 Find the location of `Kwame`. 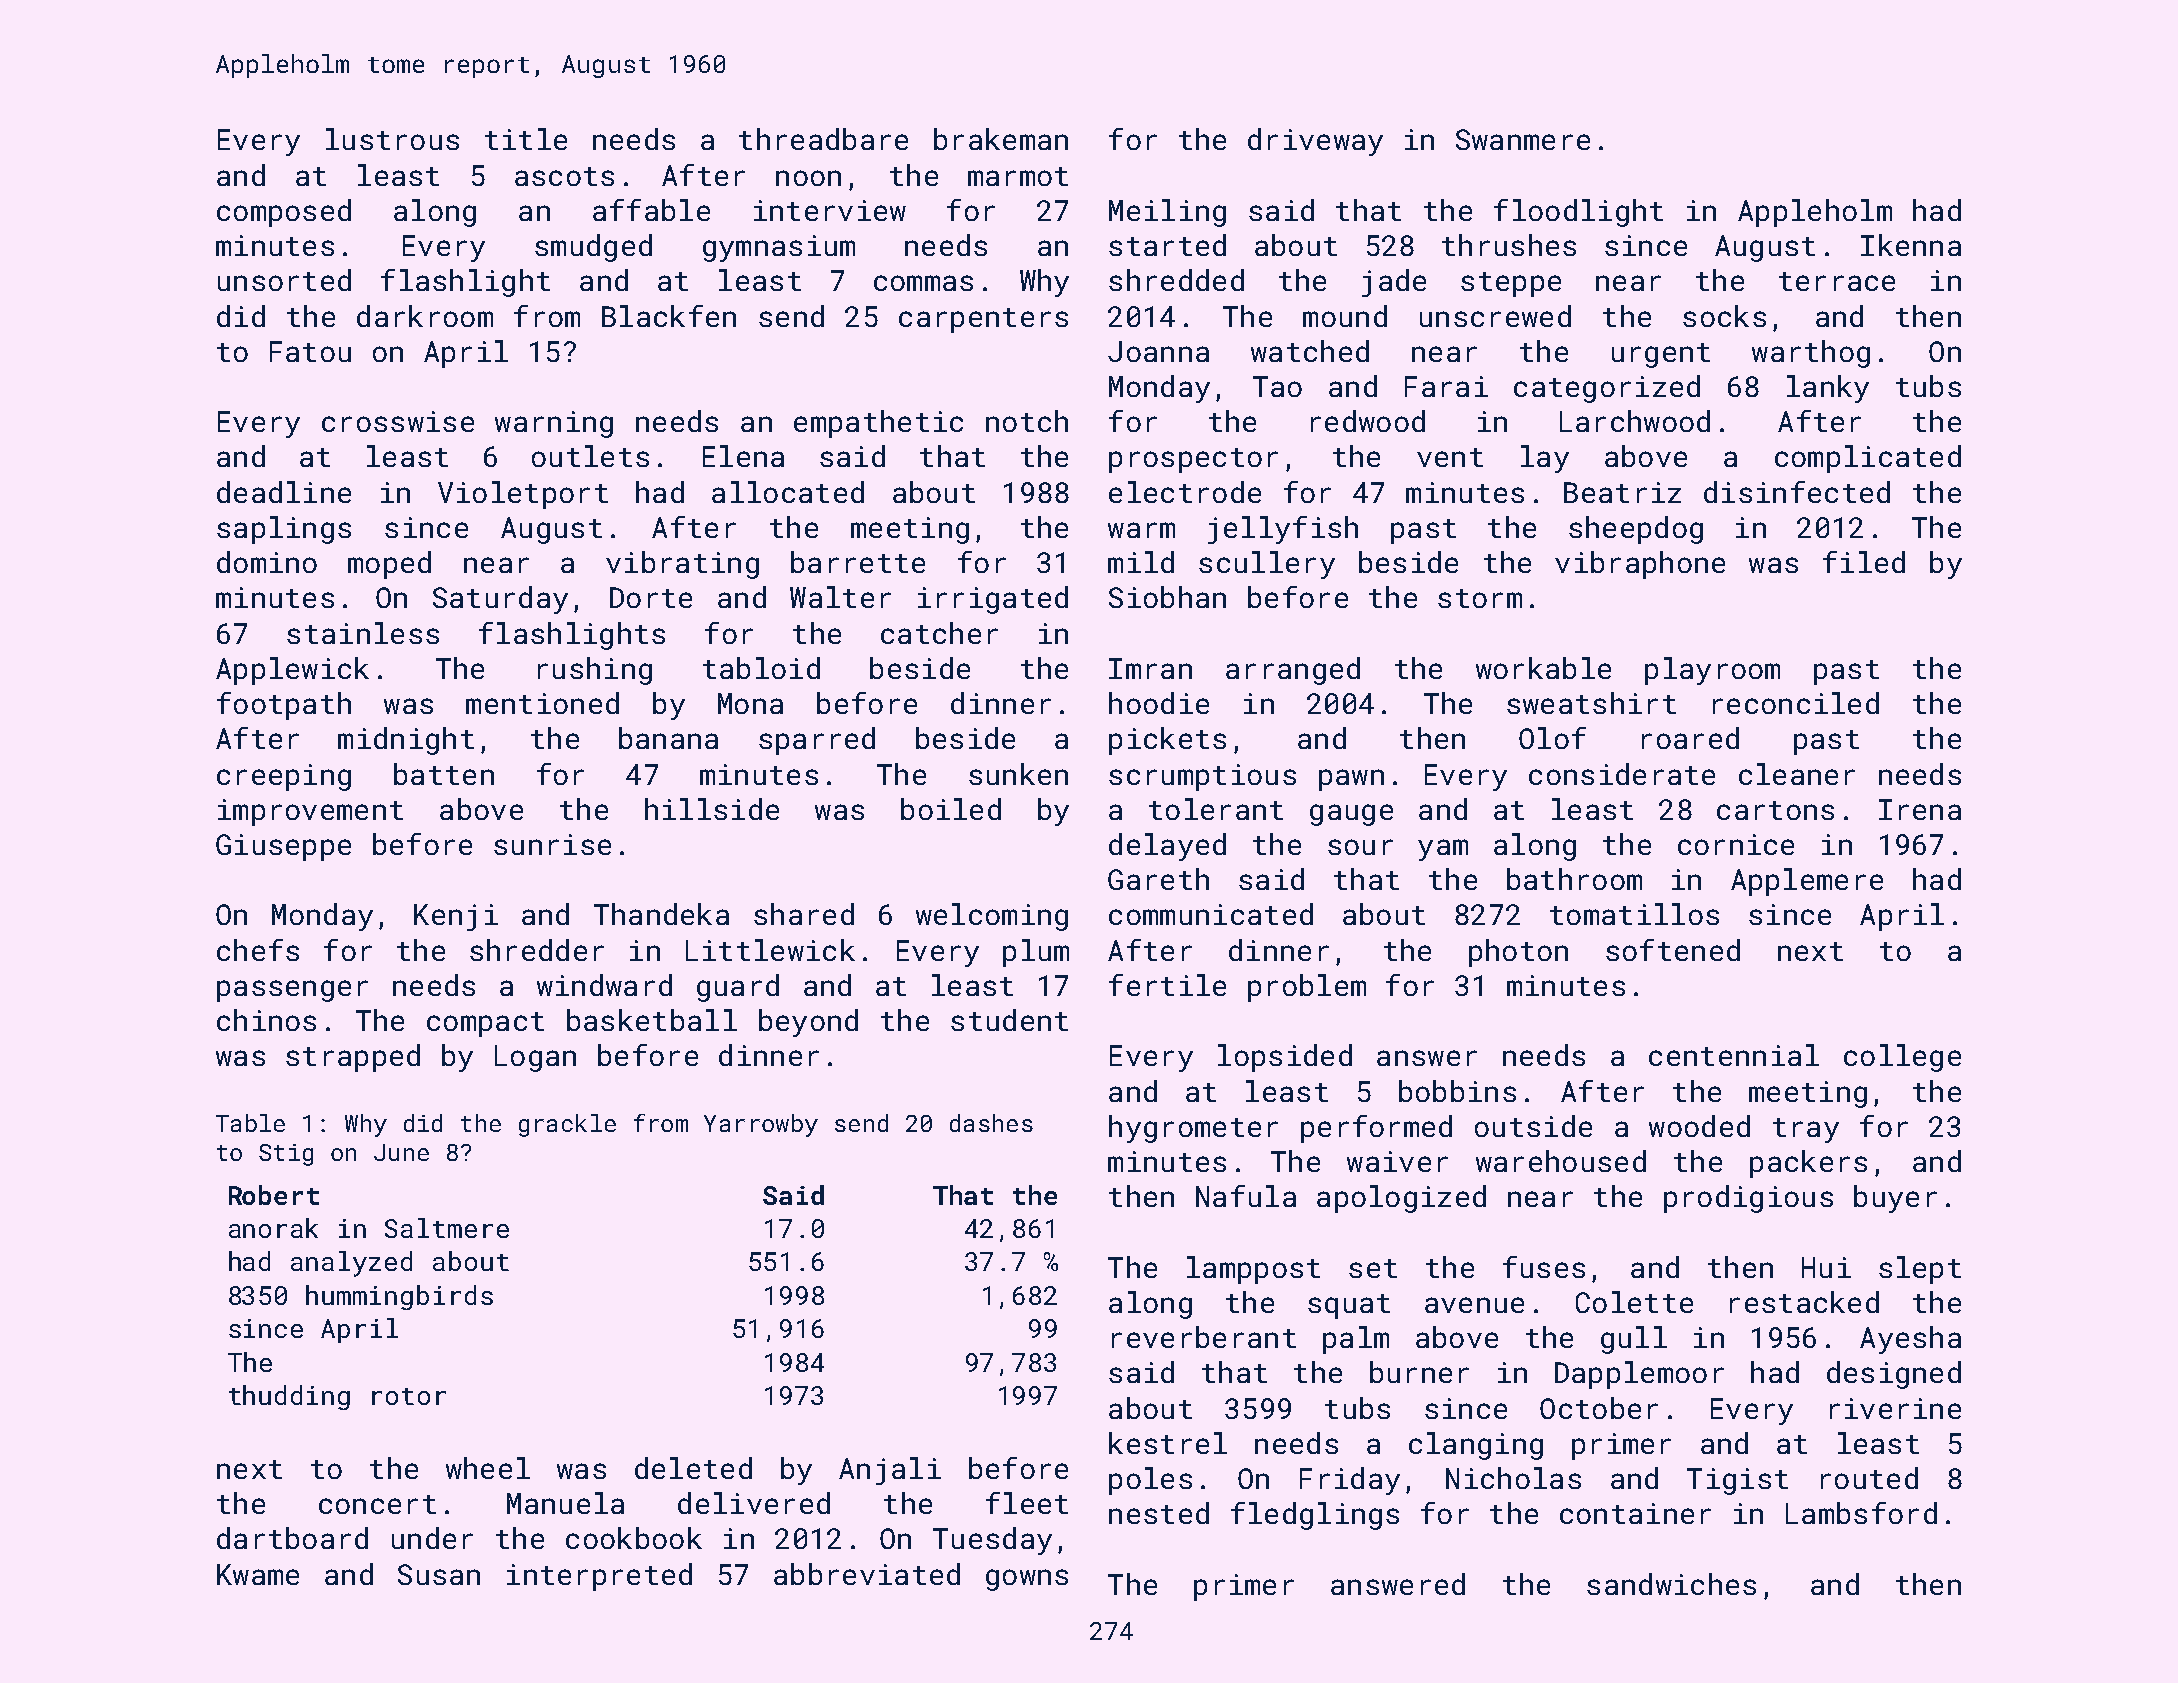

Kwame is located at coordinates (258, 1574).
